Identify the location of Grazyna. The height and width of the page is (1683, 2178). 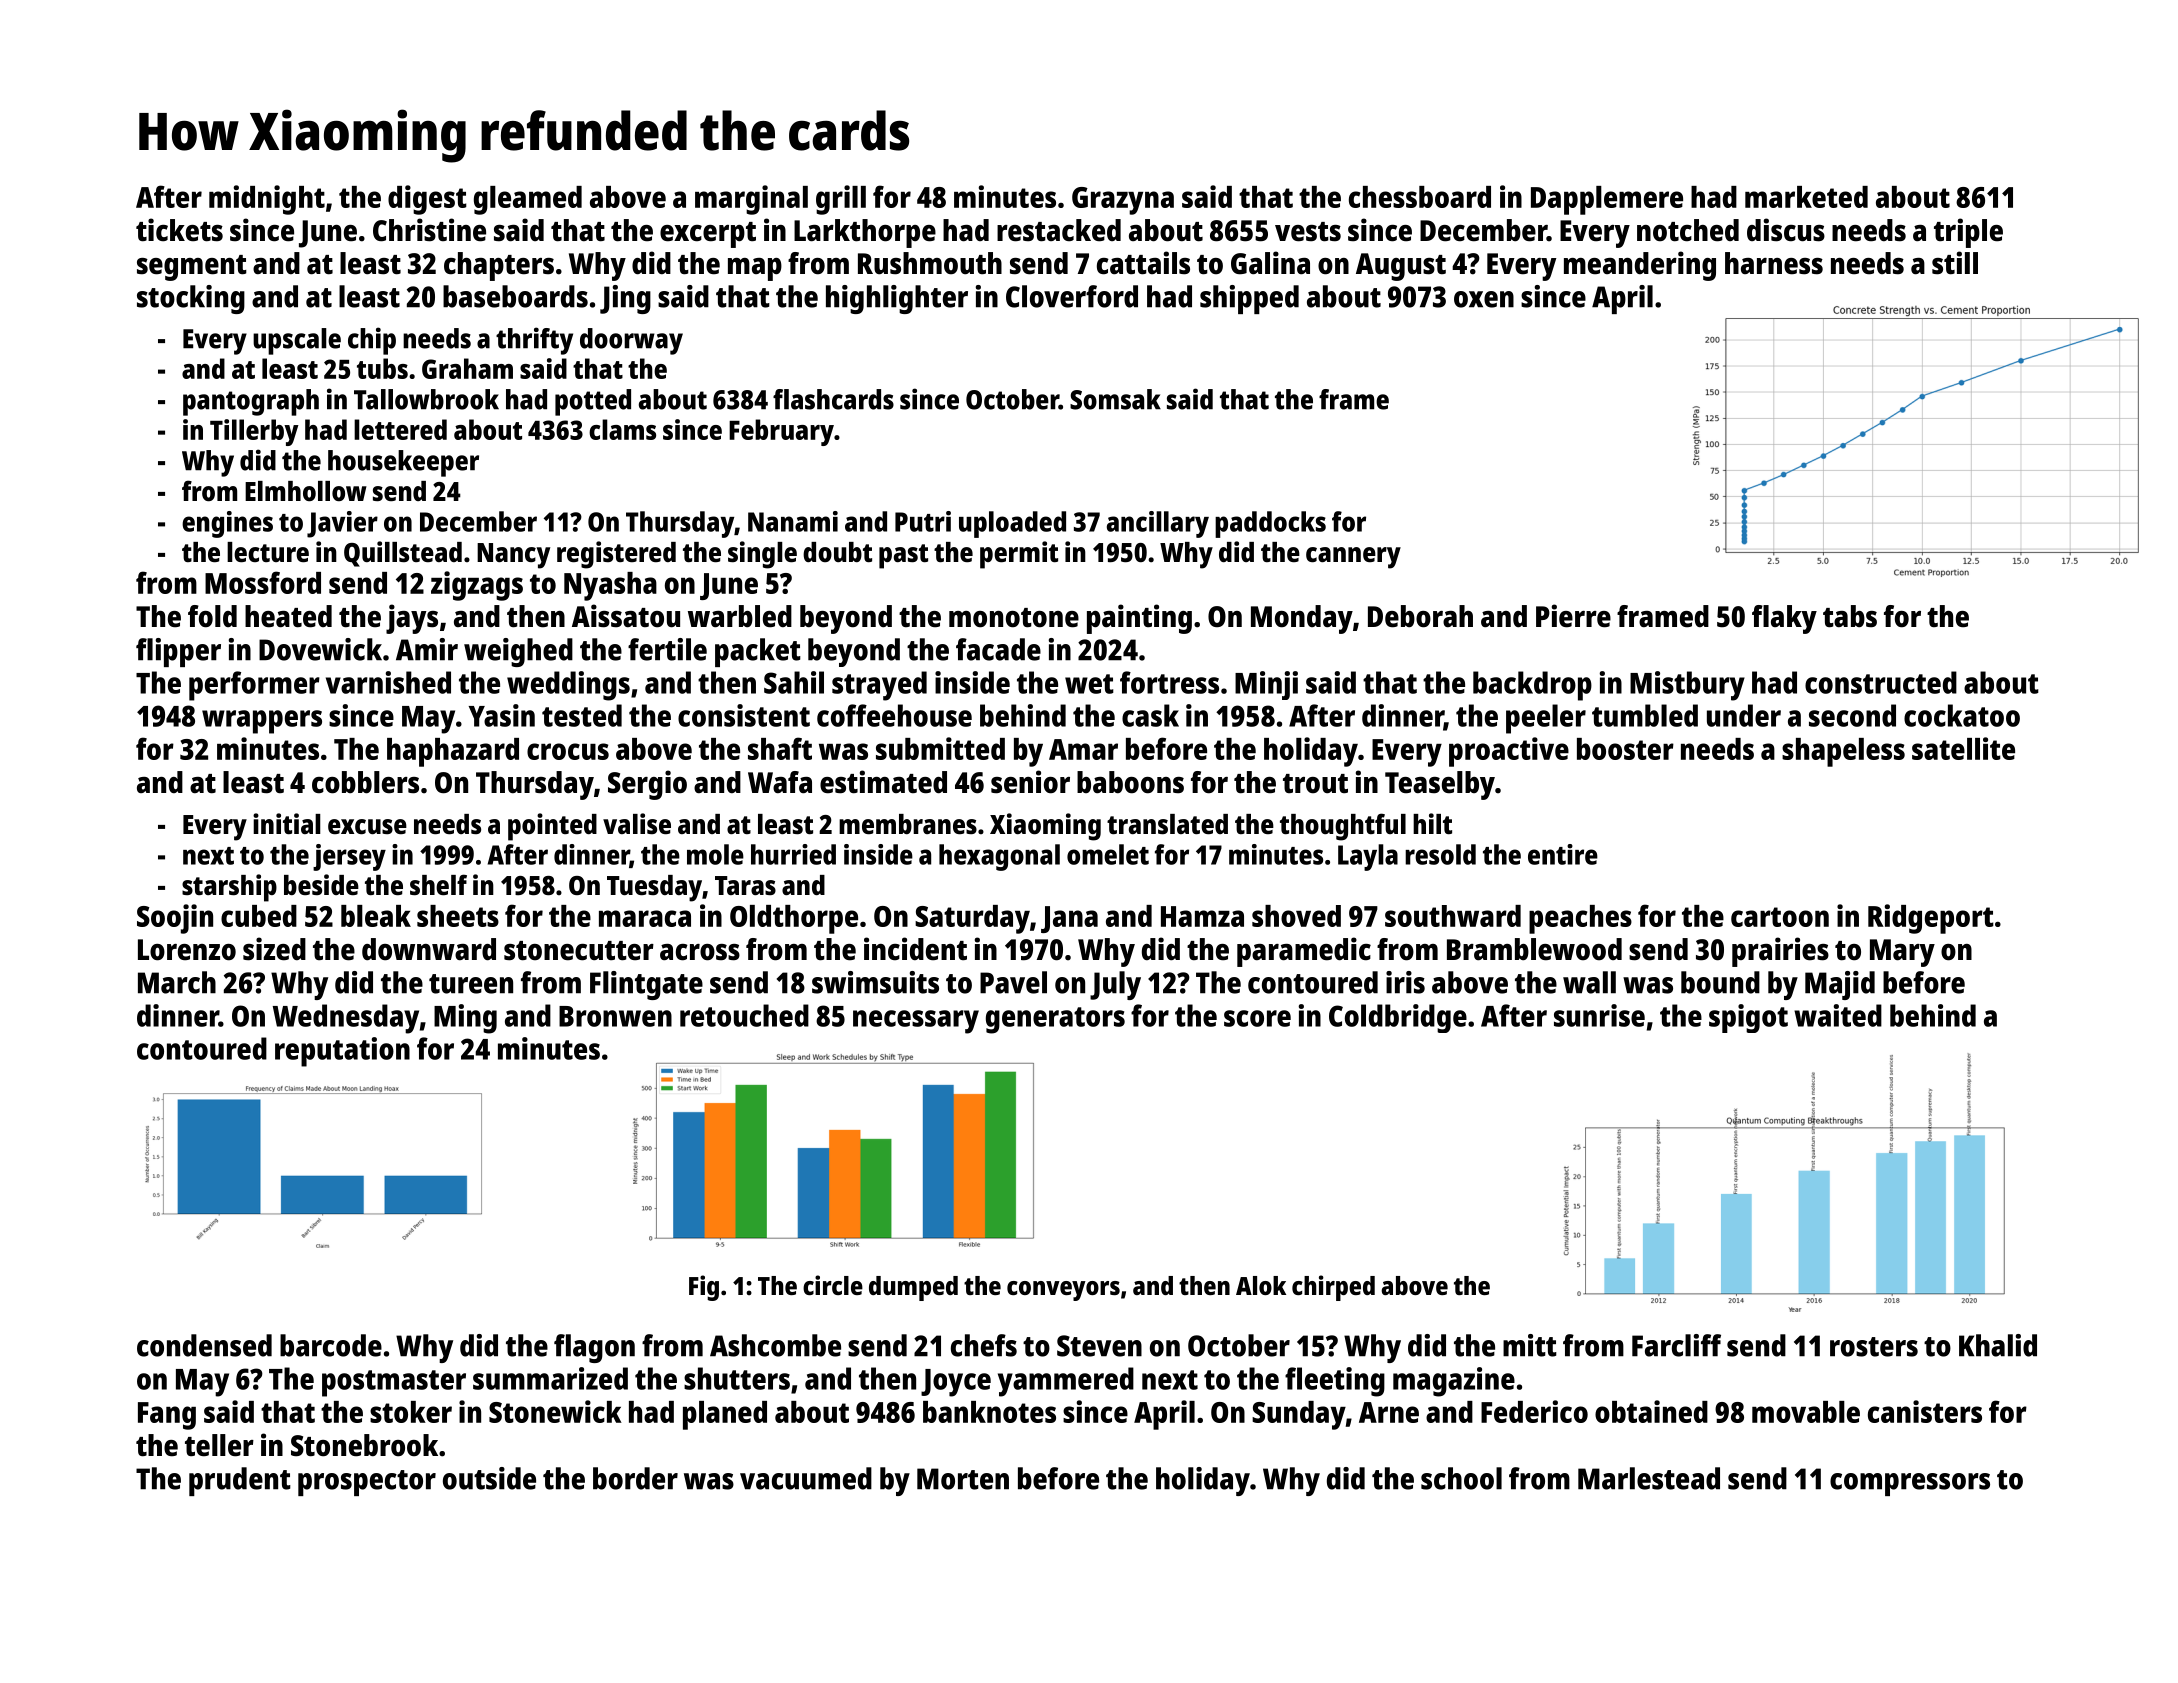
(1123, 201).
